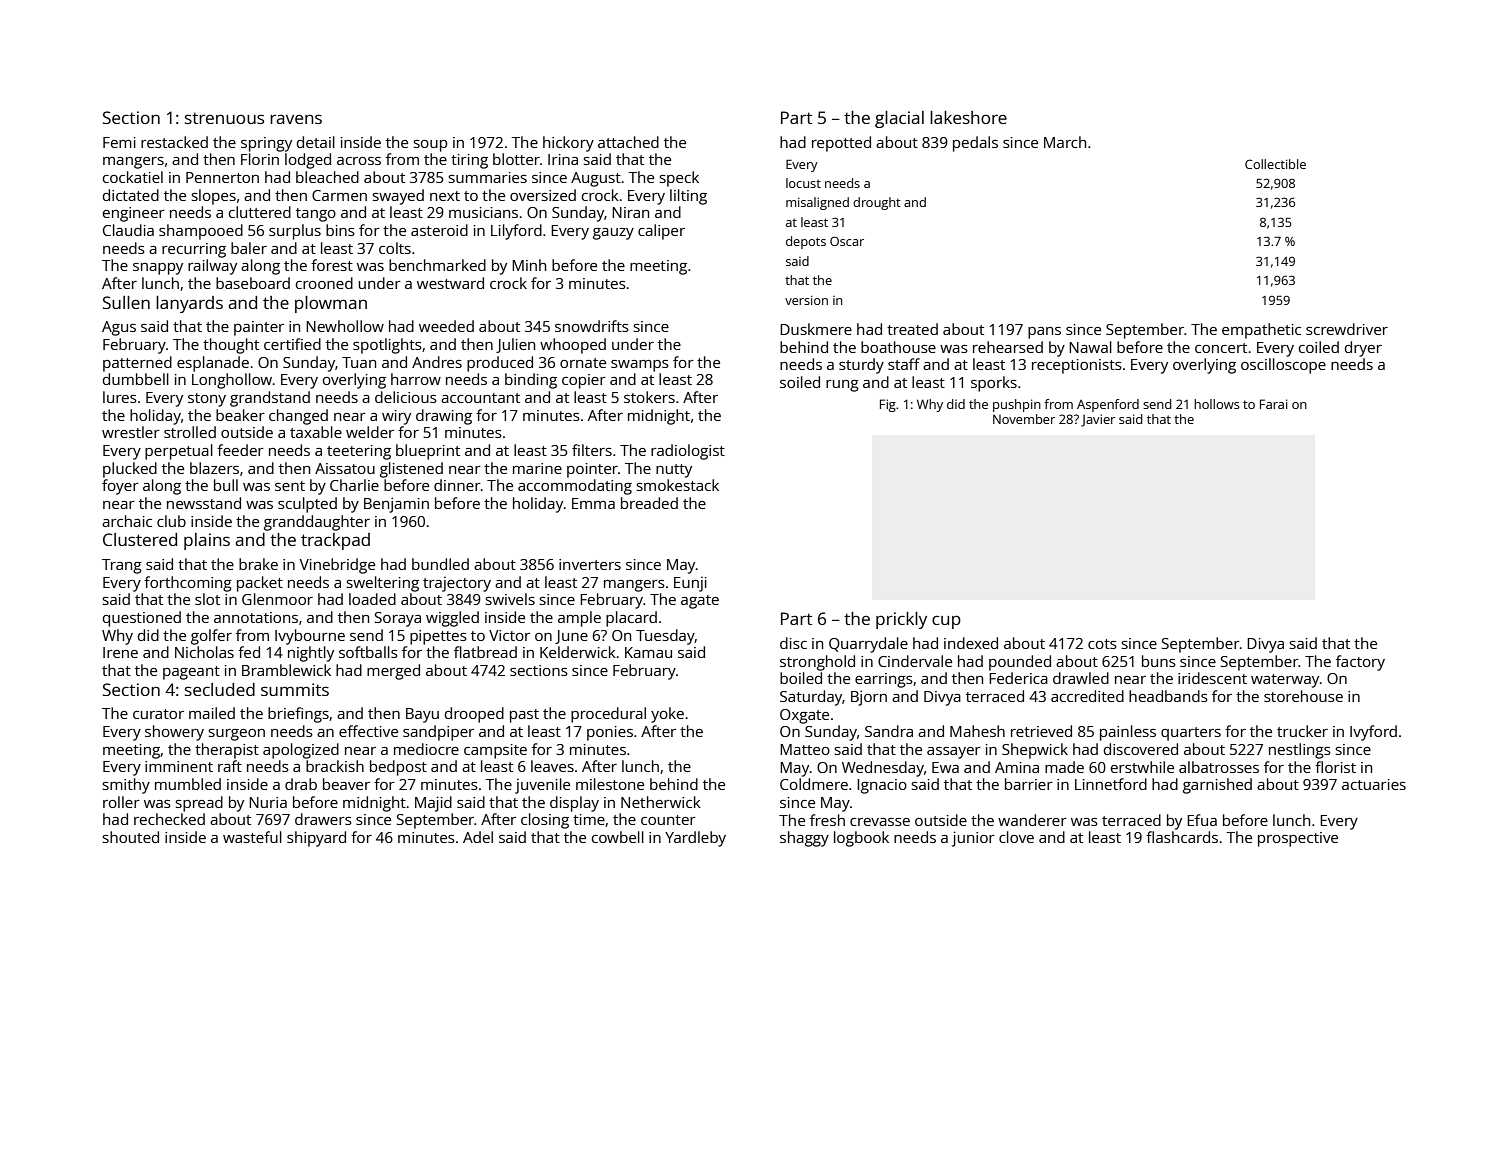 Image resolution: width=1509 pixels, height=1166 pixels. I want to click on cowbell, so click(618, 837).
